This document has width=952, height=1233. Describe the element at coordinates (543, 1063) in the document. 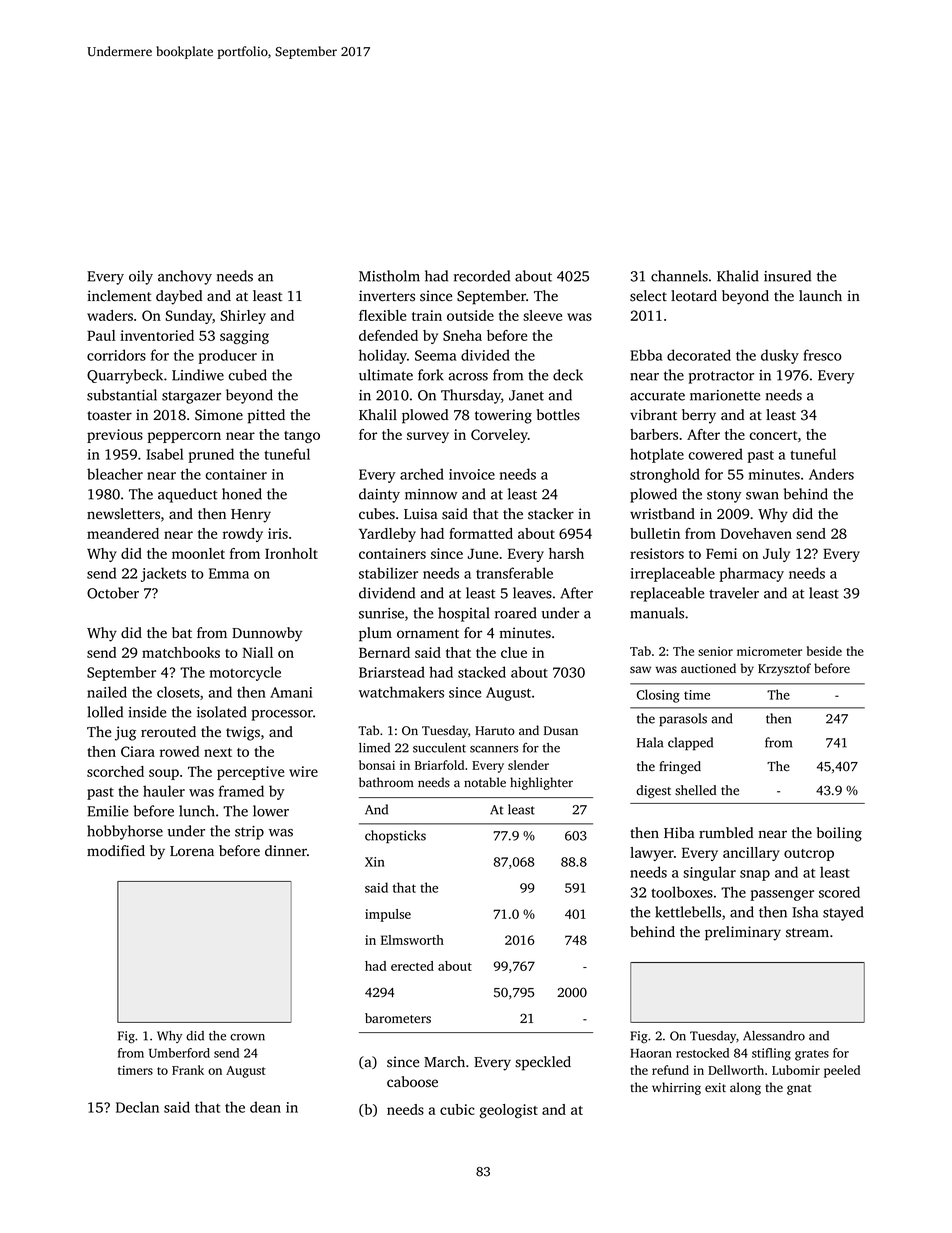

I see `speckled` at that location.
